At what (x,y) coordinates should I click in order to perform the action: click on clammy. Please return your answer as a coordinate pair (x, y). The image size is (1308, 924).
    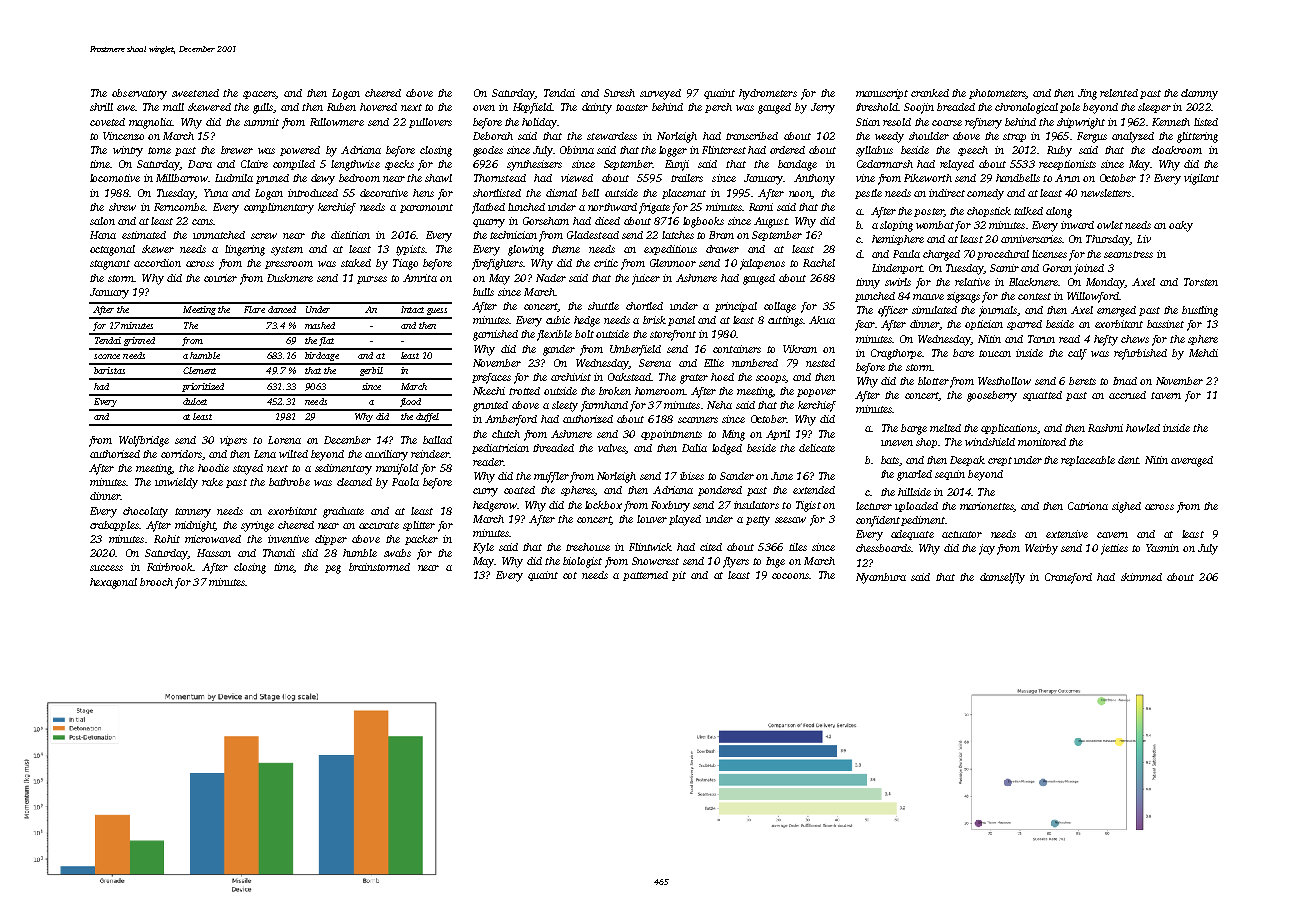
    Looking at the image, I should click on (1199, 94).
